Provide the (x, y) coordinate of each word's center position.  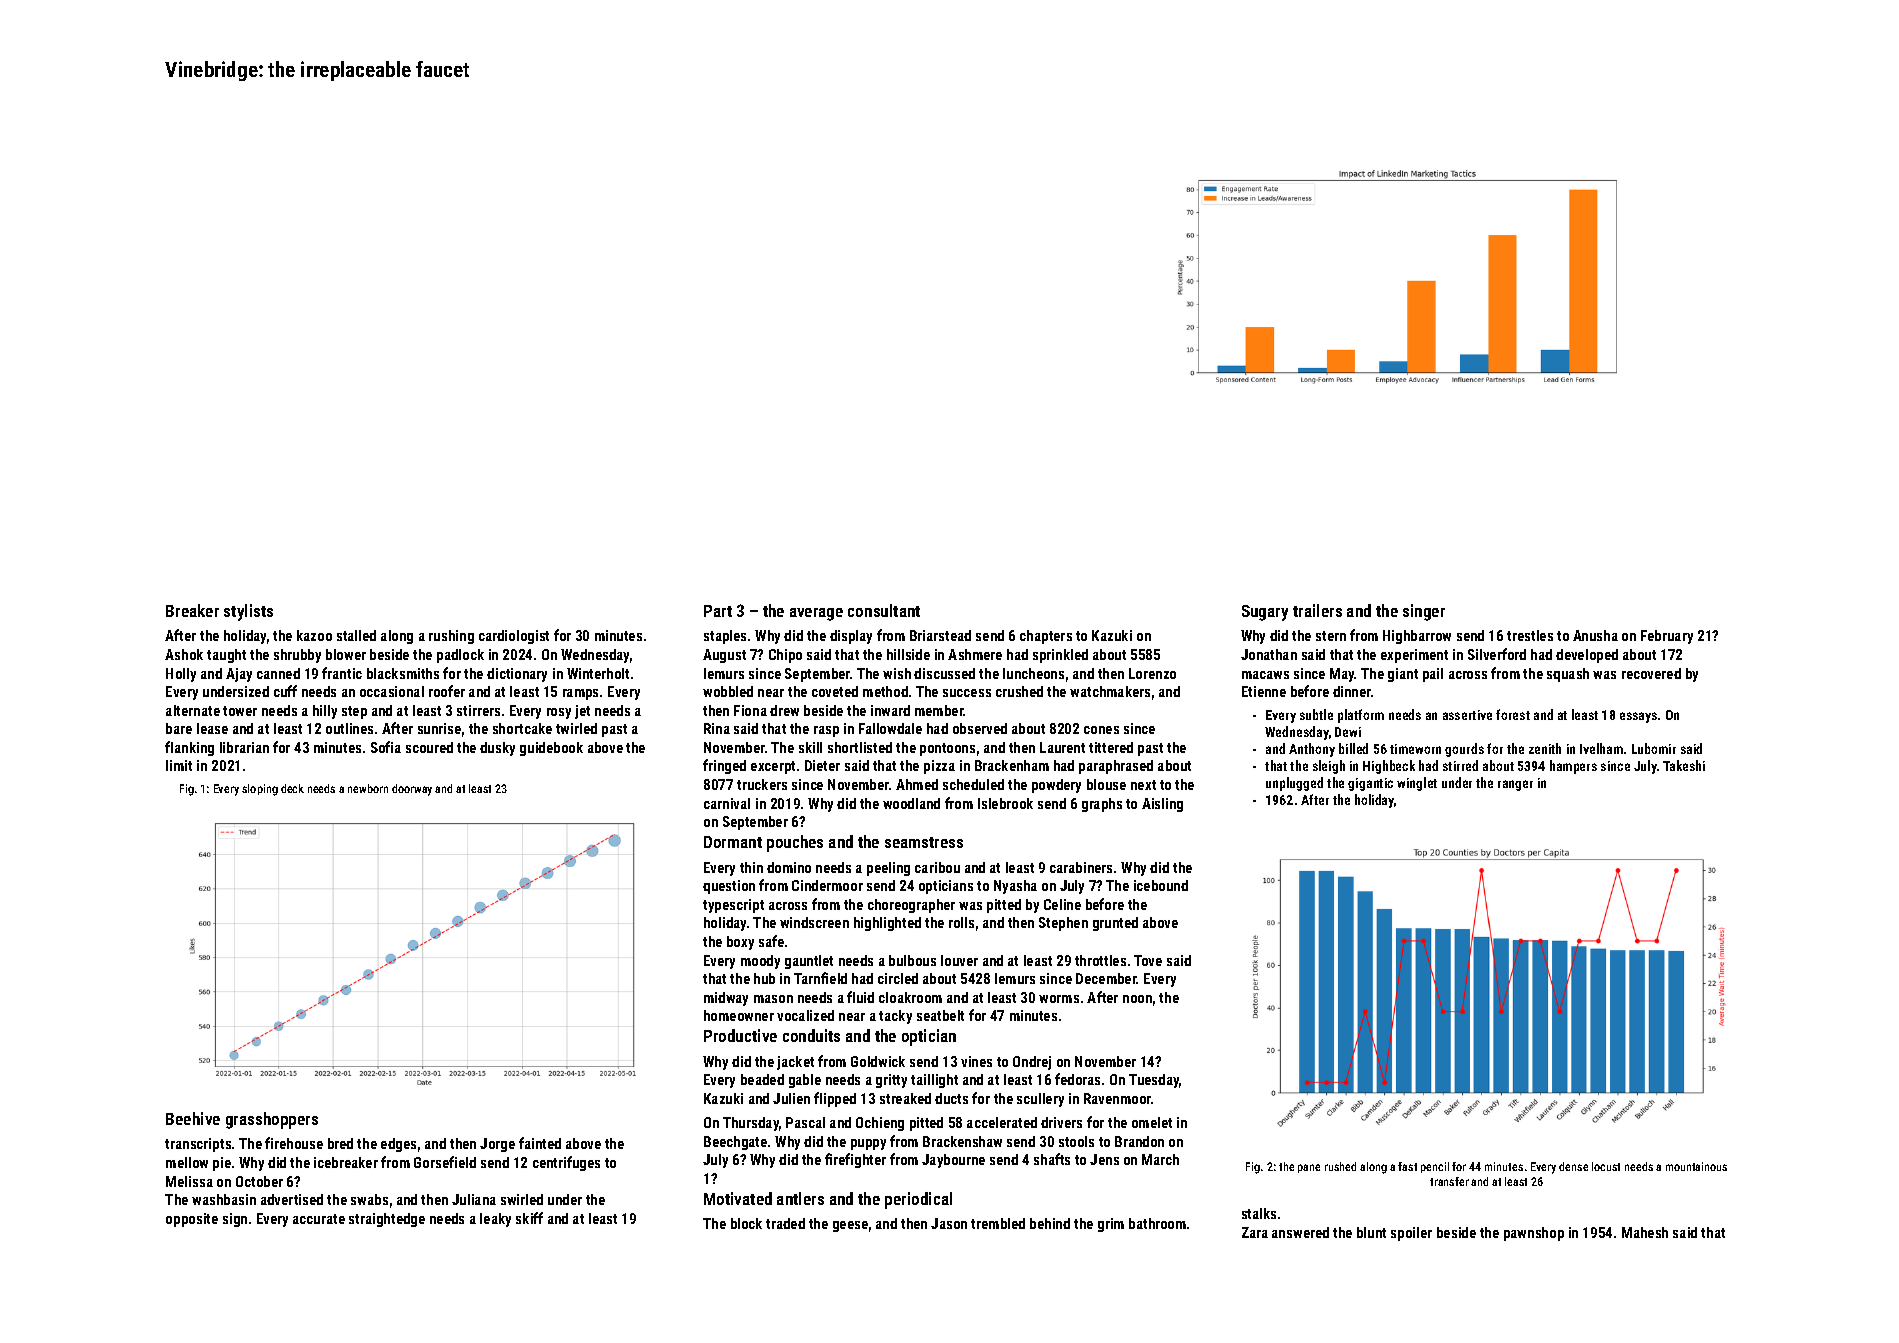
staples (725, 637)
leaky (495, 1220)
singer (1424, 612)
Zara (1255, 1232)
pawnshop (1534, 1234)
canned (278, 673)
